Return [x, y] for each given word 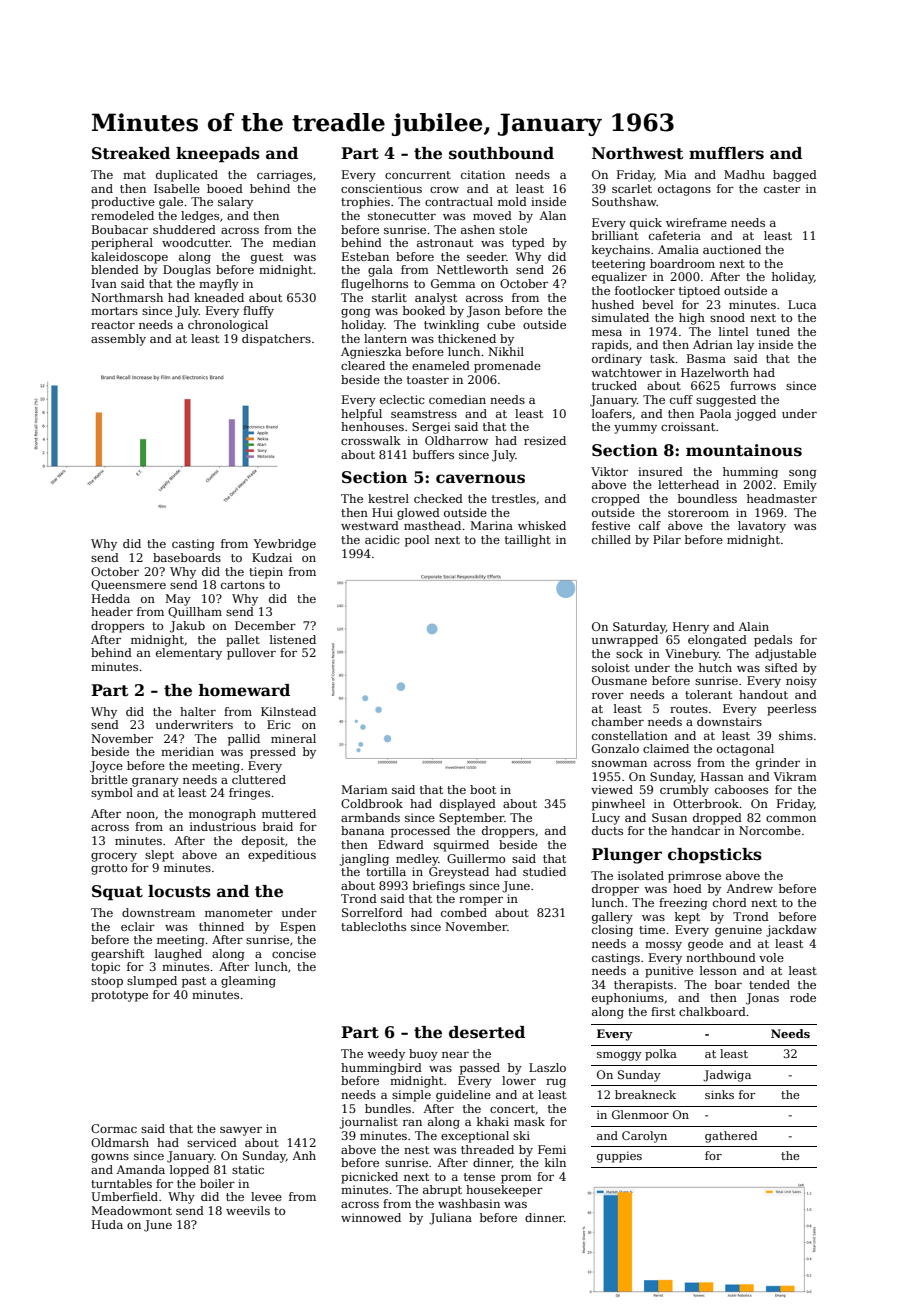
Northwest [637, 153]
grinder [778, 764]
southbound [501, 153]
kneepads [218, 155]
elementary [189, 654]
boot [483, 789]
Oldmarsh [120, 1142]
